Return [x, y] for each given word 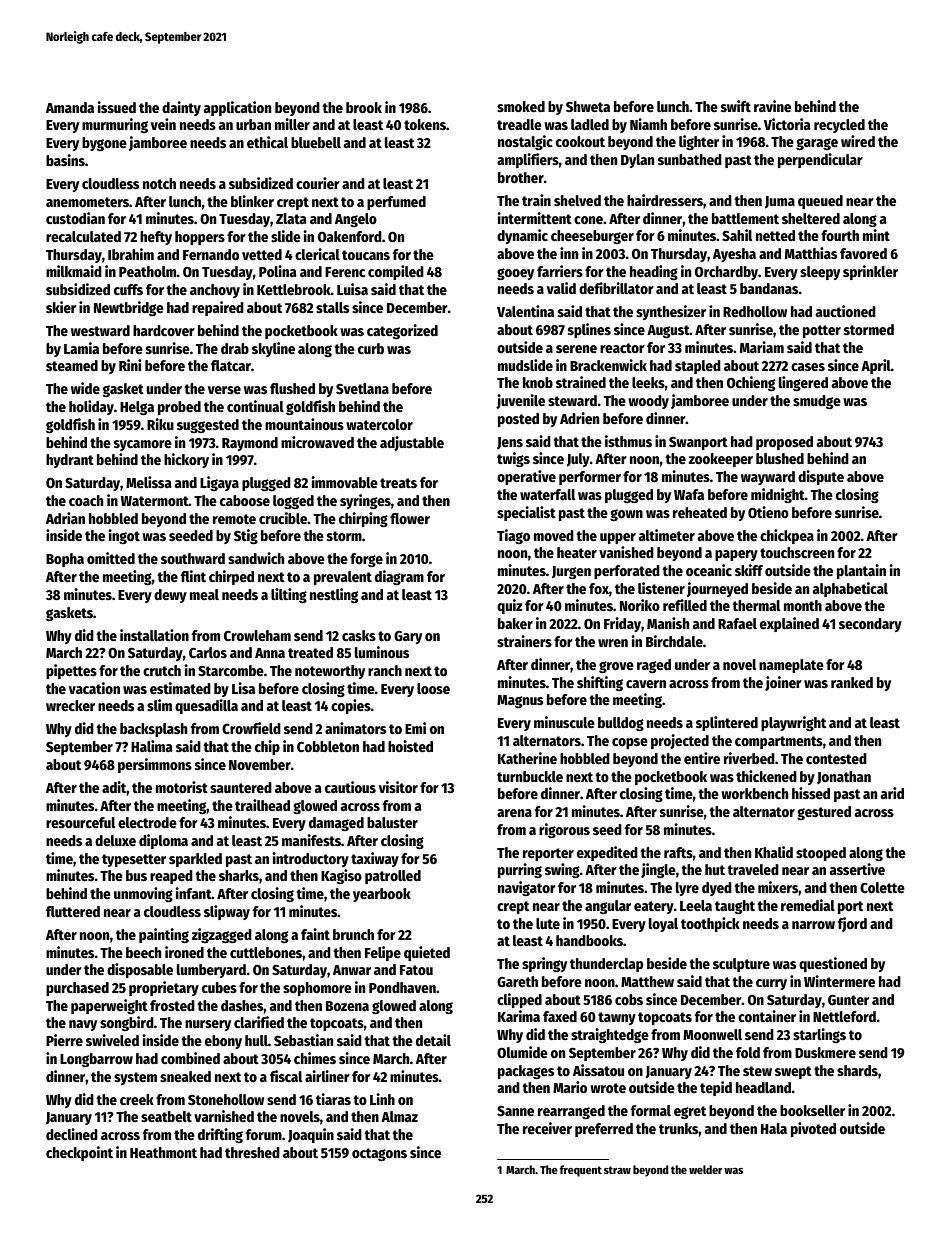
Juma [780, 202]
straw [617, 1170]
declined [72, 1134]
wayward [768, 478]
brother [521, 177]
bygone [104, 144]
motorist [182, 787]
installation [154, 635]
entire [702, 758]
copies [351, 706]
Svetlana [362, 388]
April [876, 366]
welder [705, 1169]
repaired [218, 308]
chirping [363, 519]
